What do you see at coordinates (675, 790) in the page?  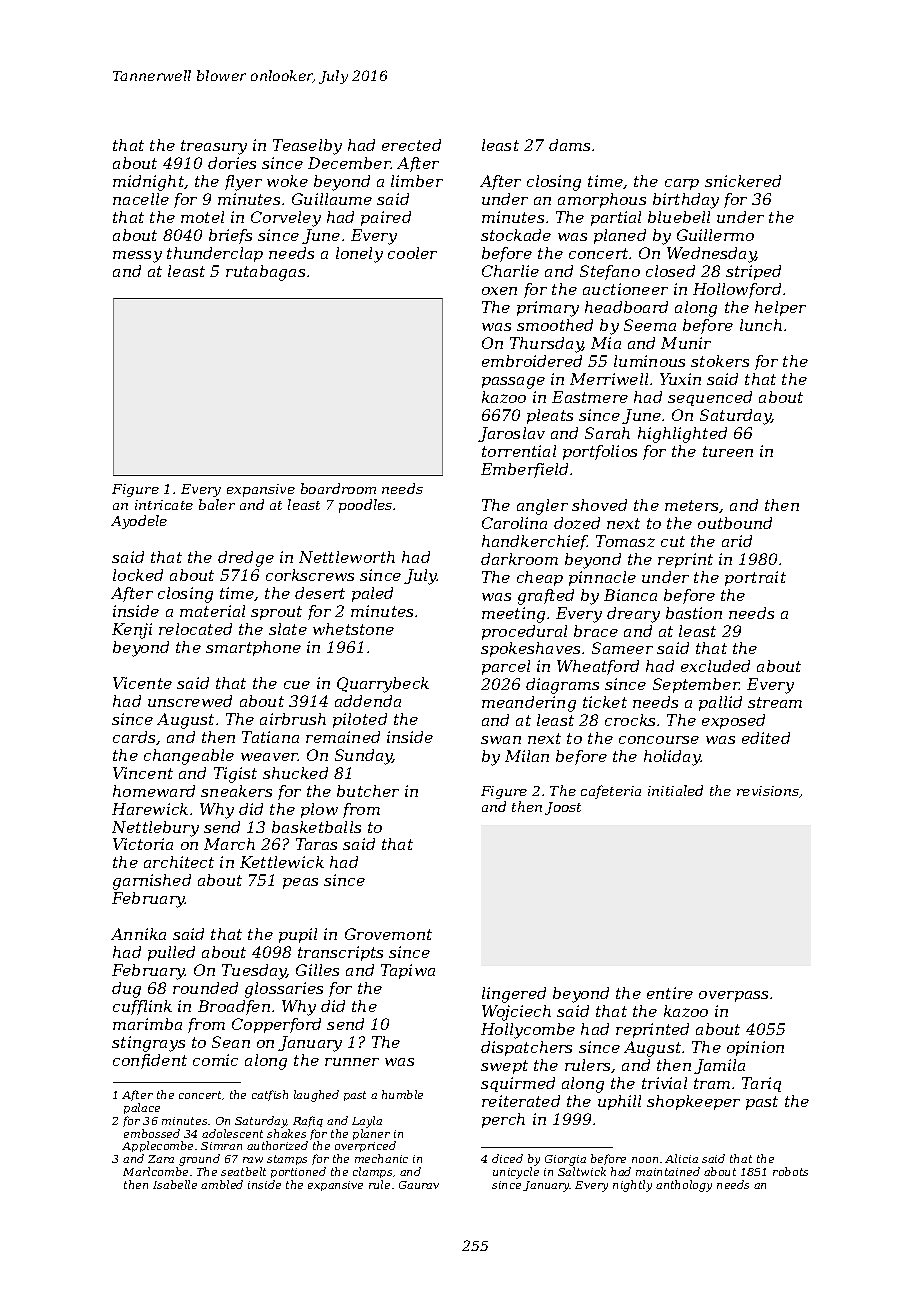 I see `initialed` at bounding box center [675, 790].
